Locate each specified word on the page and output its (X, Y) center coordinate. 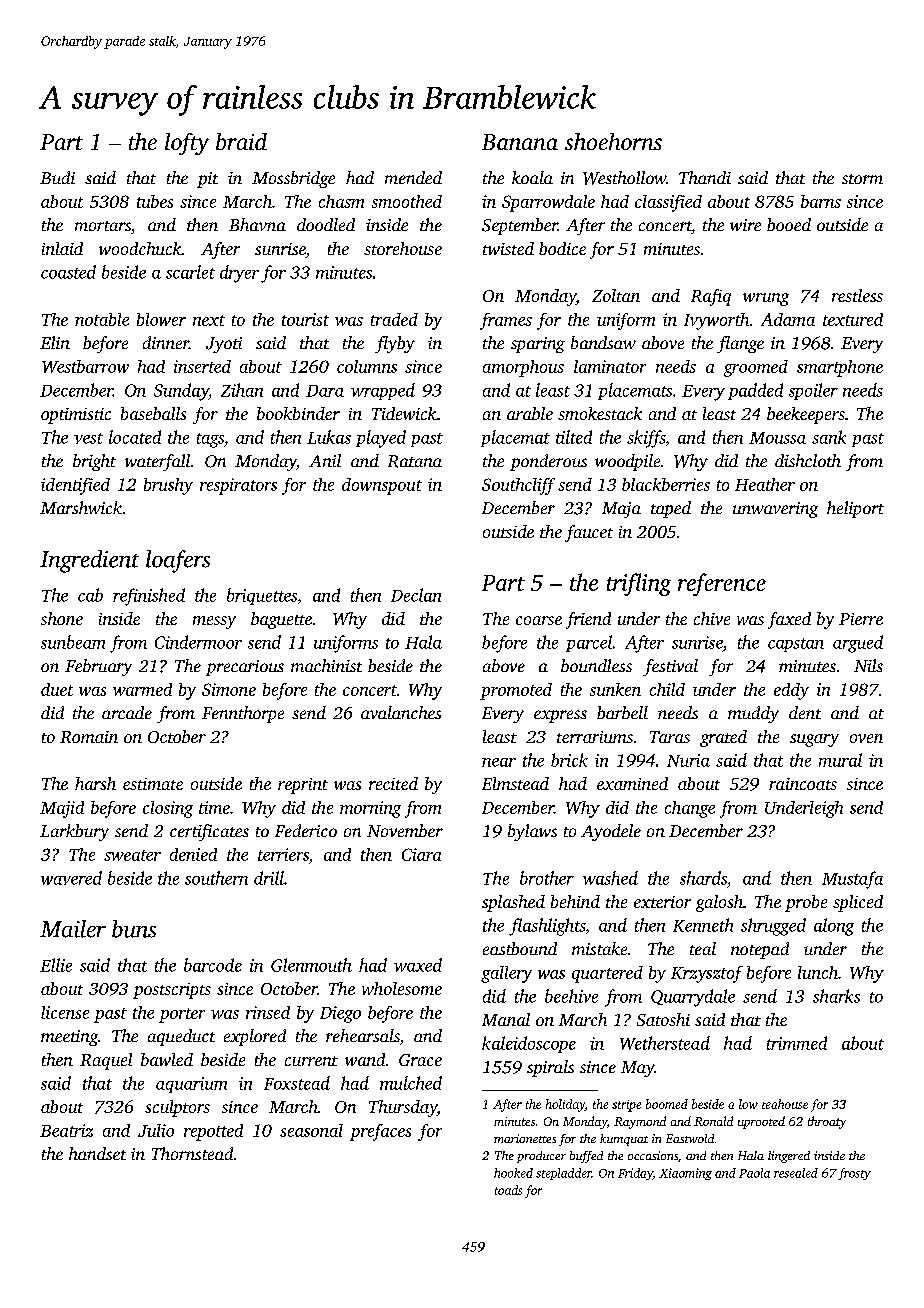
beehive (571, 996)
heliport (855, 509)
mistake (599, 948)
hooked (513, 1173)
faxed (789, 620)
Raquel (106, 1061)
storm (862, 179)
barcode (213, 965)
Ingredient (89, 561)
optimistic (76, 416)
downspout (382, 486)
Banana (520, 142)
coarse (539, 620)
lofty (187, 144)
